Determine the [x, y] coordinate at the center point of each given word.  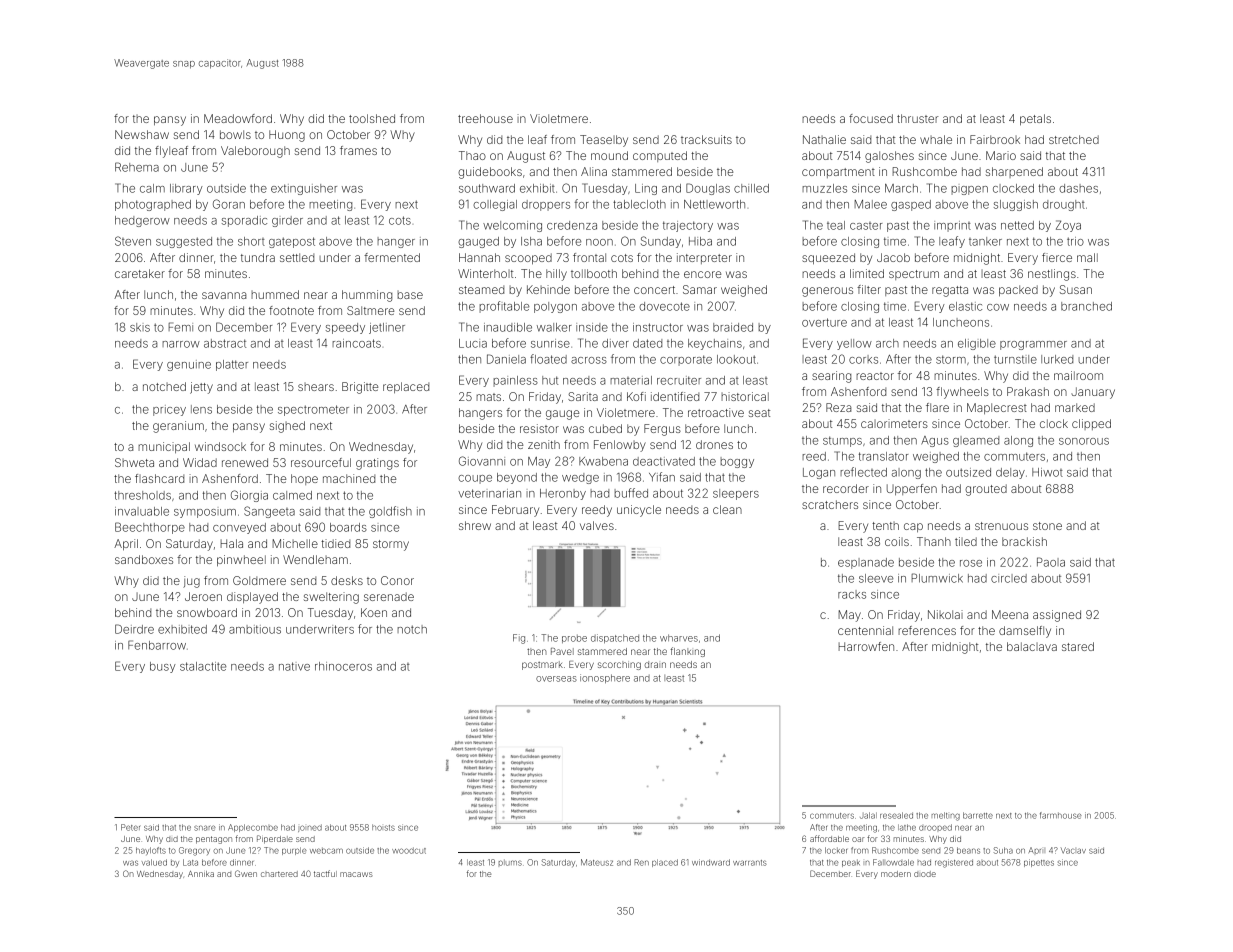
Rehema [137, 167]
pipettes [1039, 863]
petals [1035, 120]
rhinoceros [343, 666]
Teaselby [604, 141]
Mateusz [597, 862]
